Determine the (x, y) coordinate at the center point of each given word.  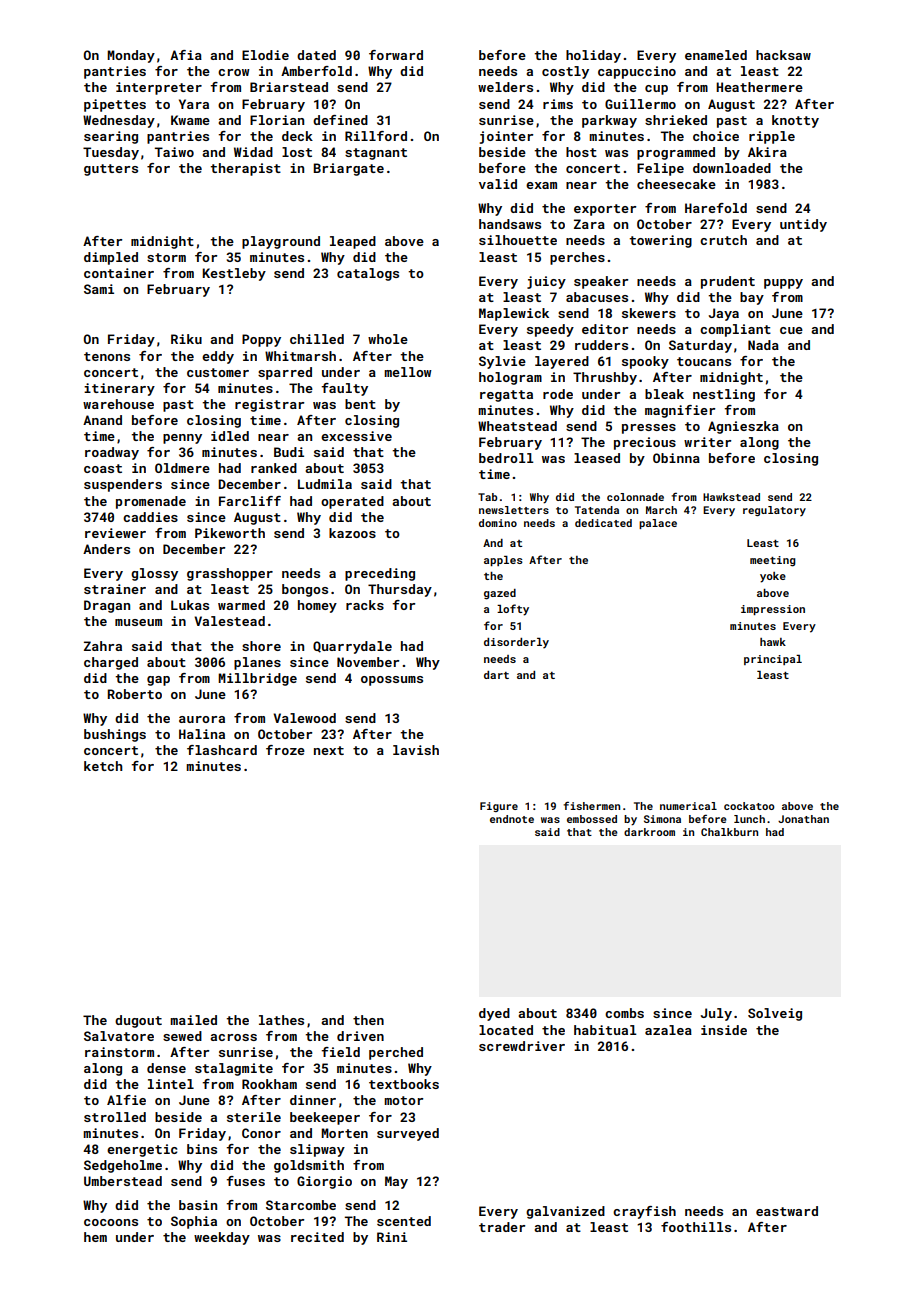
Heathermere (759, 87)
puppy (783, 284)
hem (95, 1237)
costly (565, 72)
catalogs (368, 274)
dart (496, 675)
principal (773, 660)
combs (624, 1013)
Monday (131, 56)
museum (138, 622)
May (396, 1182)
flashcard (222, 750)
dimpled (111, 258)
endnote (512, 819)
